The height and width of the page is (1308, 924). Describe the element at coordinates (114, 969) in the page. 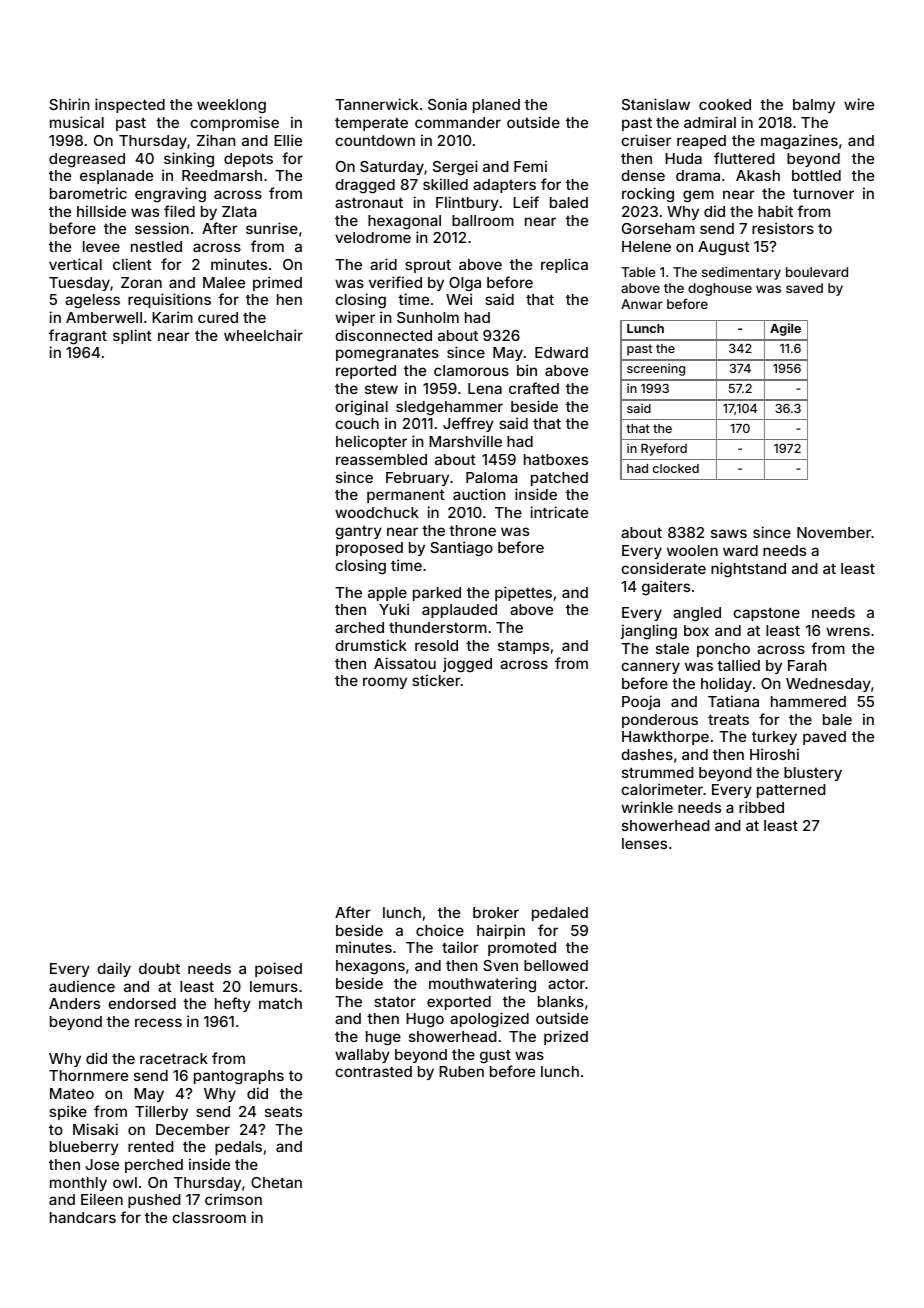

I see `daily` at that location.
